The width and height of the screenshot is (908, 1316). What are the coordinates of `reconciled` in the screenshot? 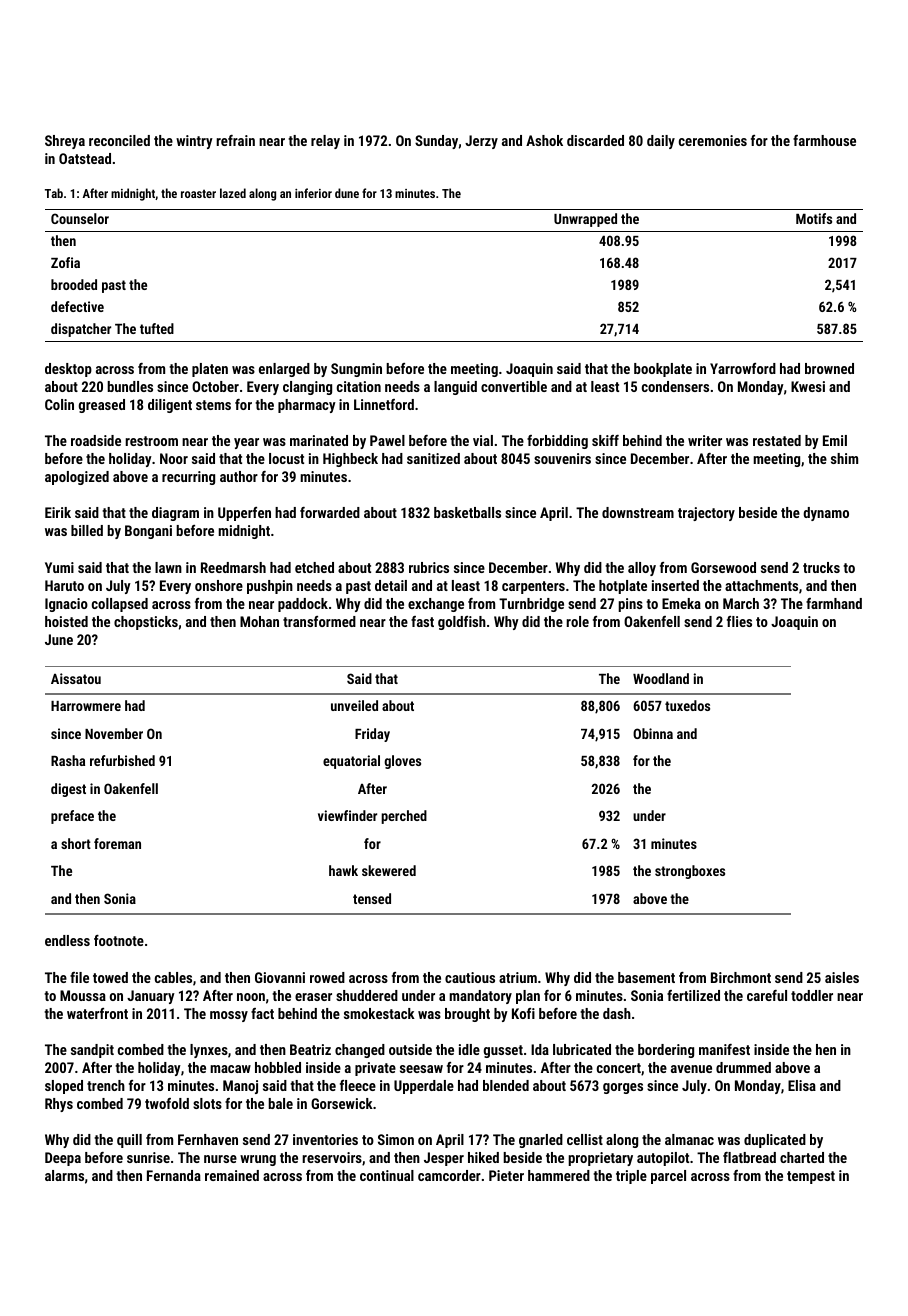 It's located at (119, 140).
